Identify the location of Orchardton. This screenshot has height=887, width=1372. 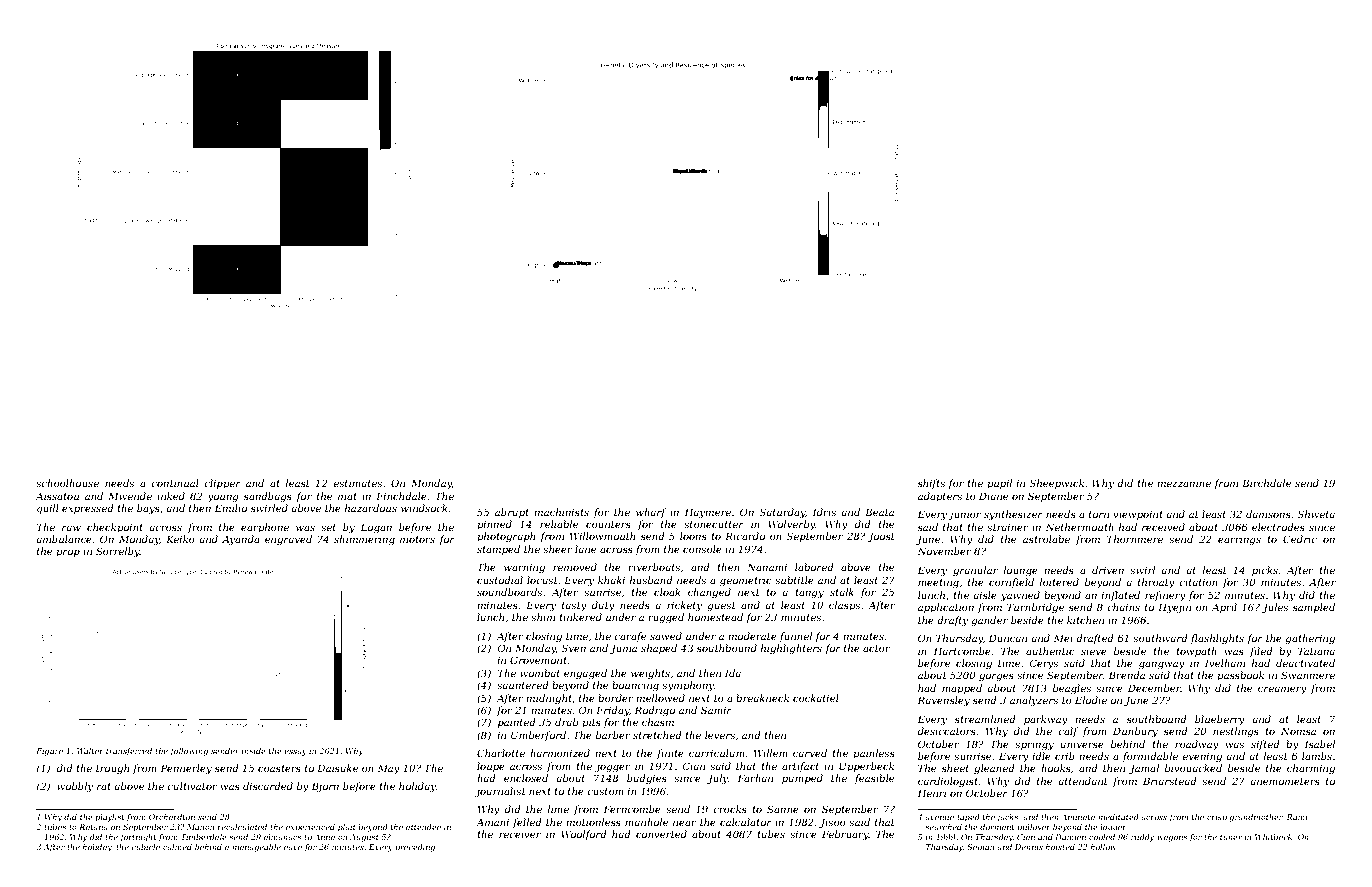
(172, 817).
